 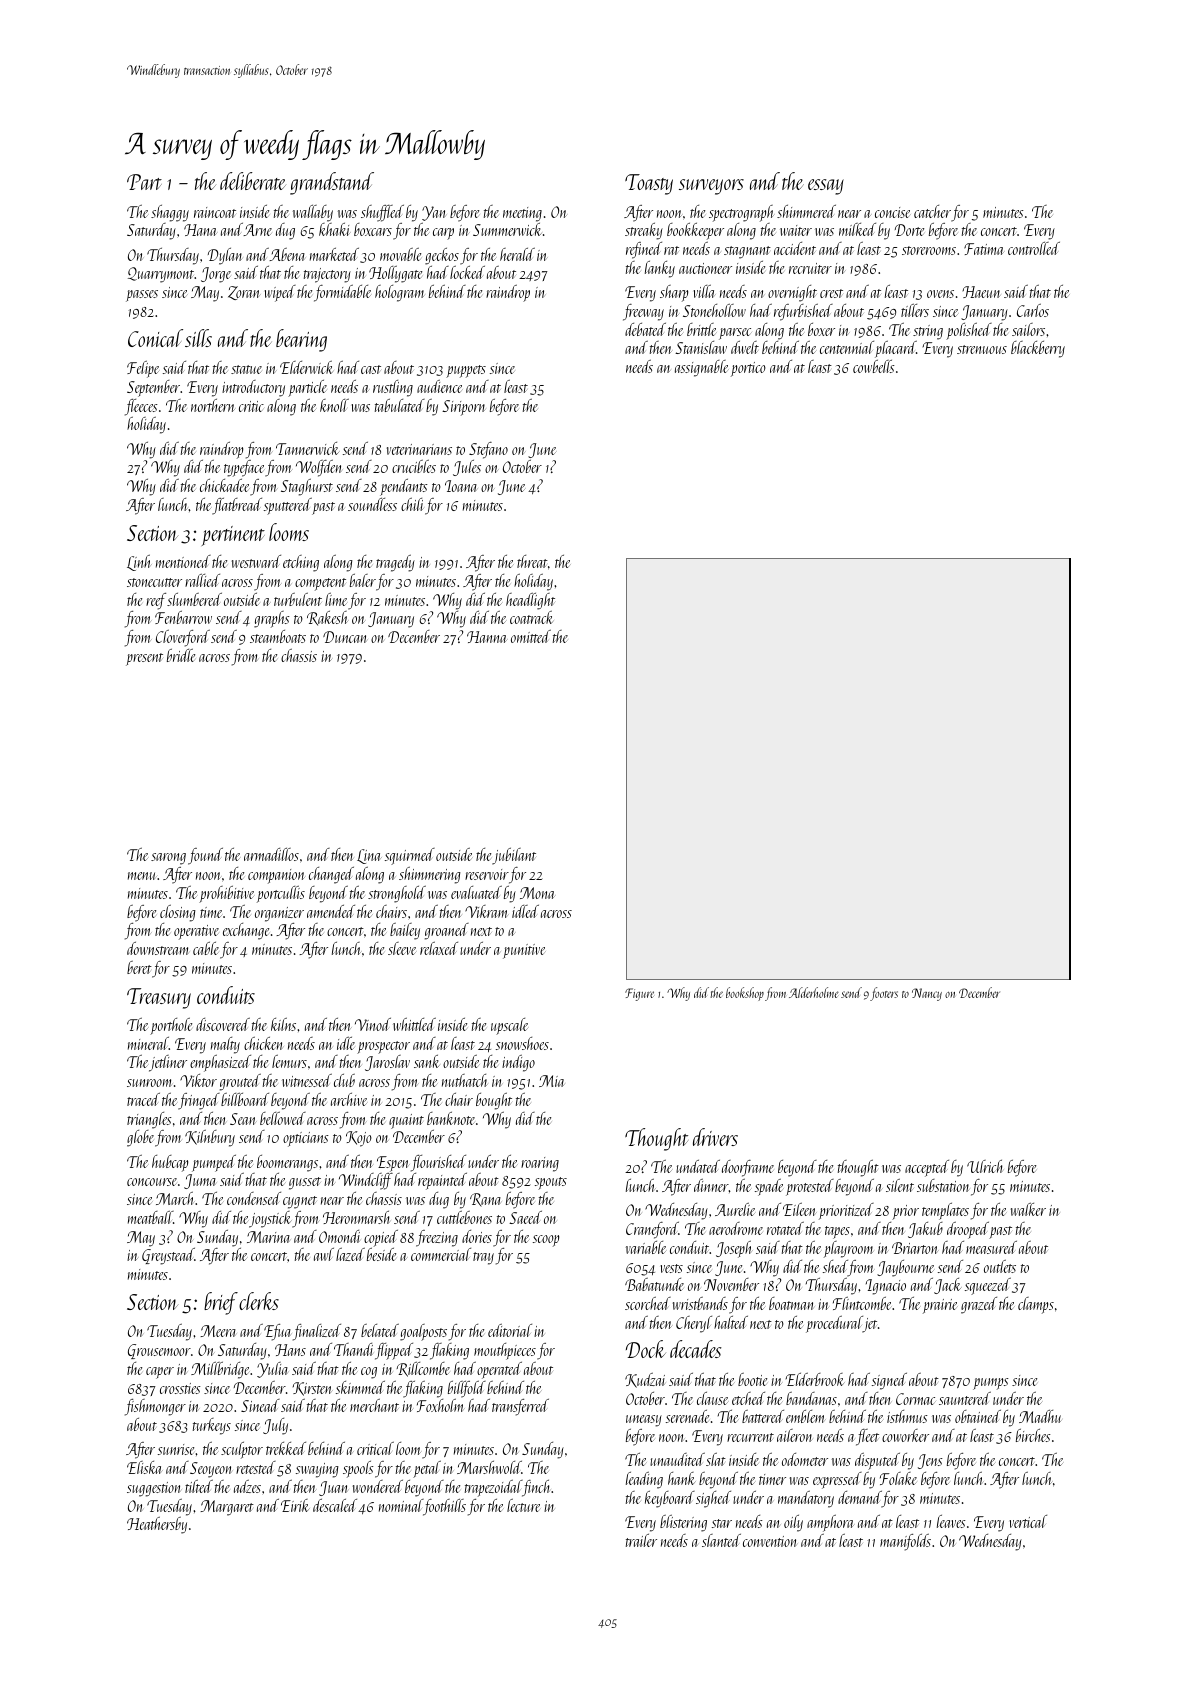 What do you see at coordinates (271, 854) in the image?
I see `armadillos` at bounding box center [271, 854].
